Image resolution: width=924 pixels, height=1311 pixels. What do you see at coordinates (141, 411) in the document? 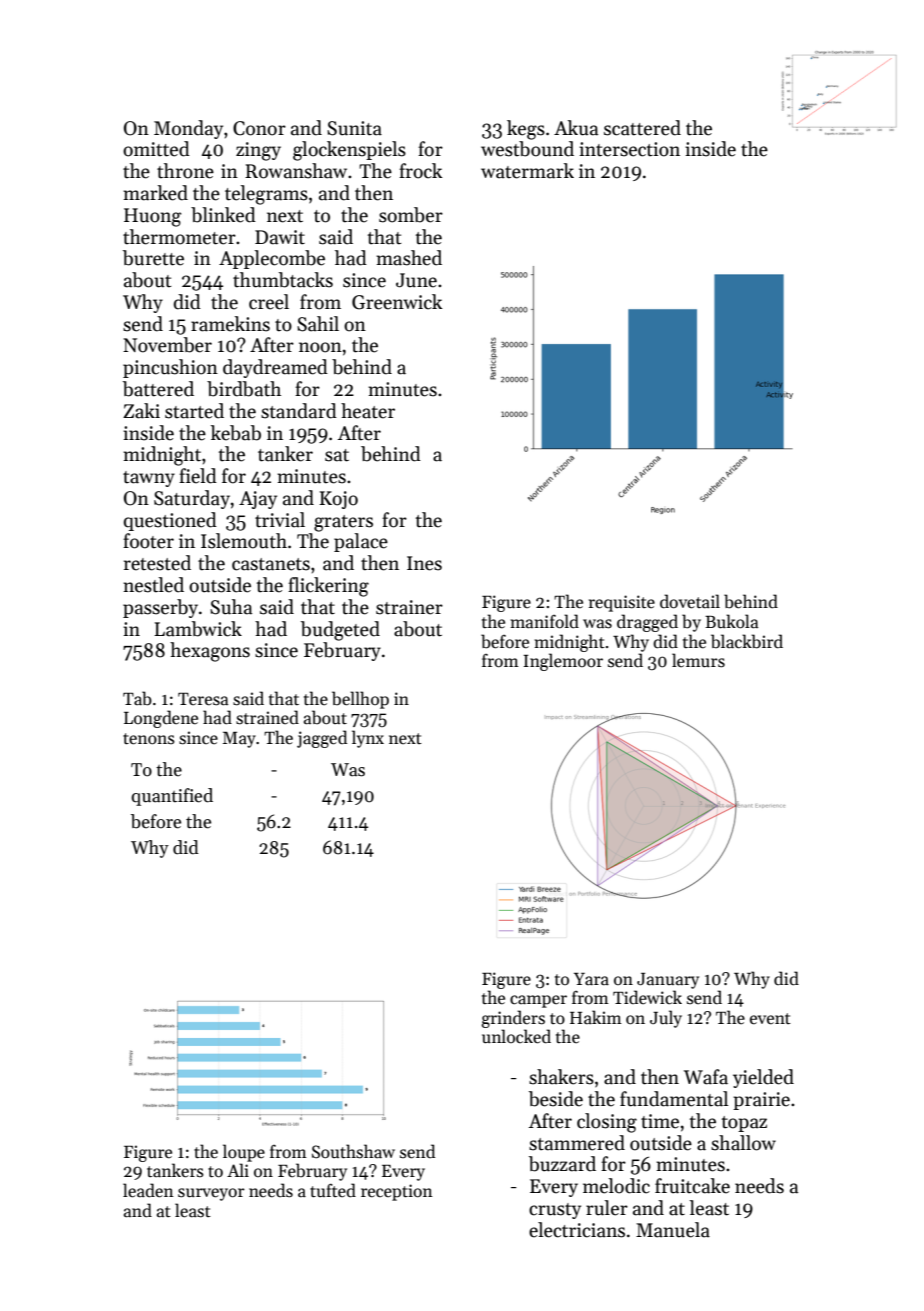
I see `Zaki` at bounding box center [141, 411].
